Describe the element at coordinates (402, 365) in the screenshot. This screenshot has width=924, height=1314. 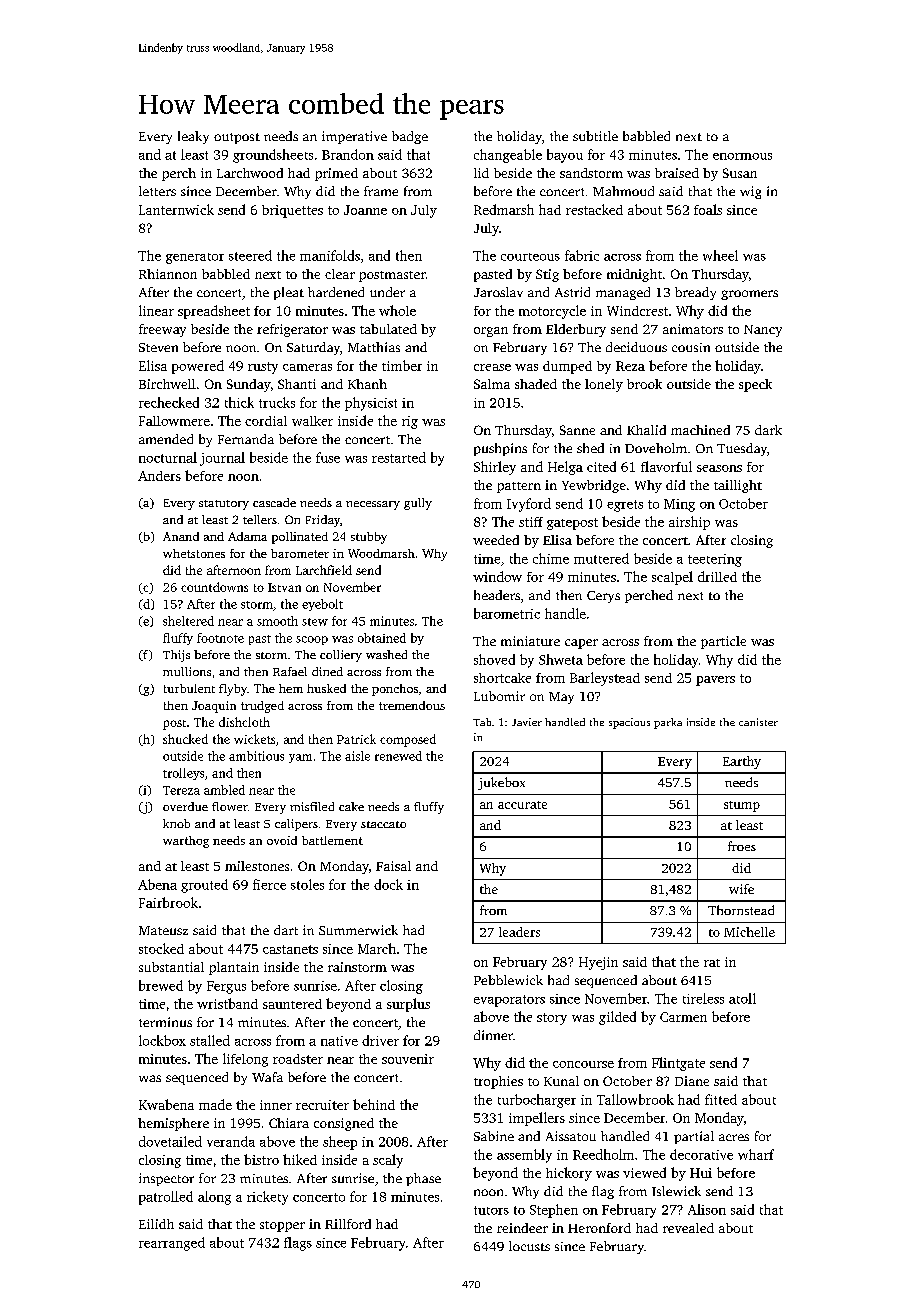
I see `timber` at that location.
